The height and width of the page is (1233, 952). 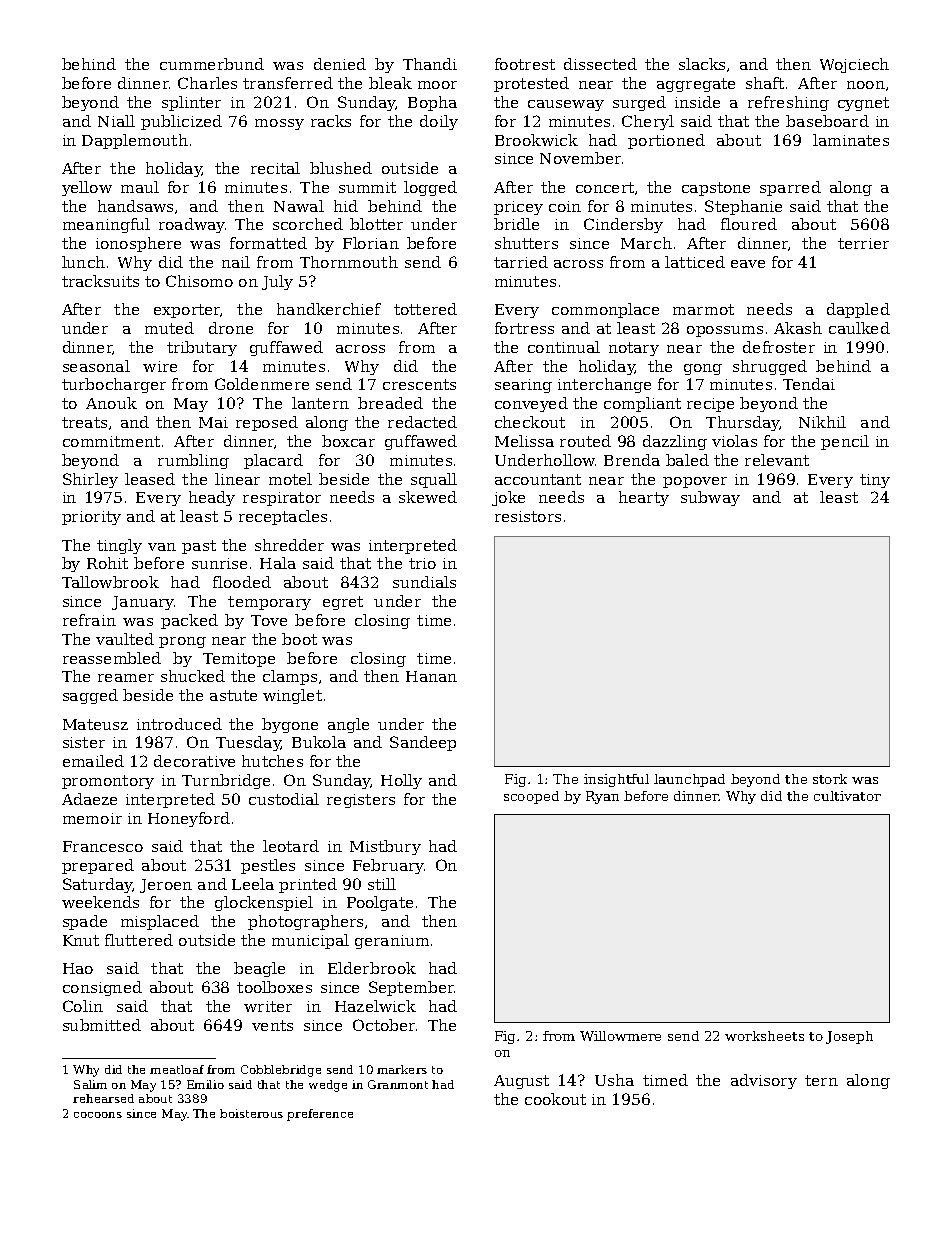 I want to click on cookout, so click(x=555, y=1099).
